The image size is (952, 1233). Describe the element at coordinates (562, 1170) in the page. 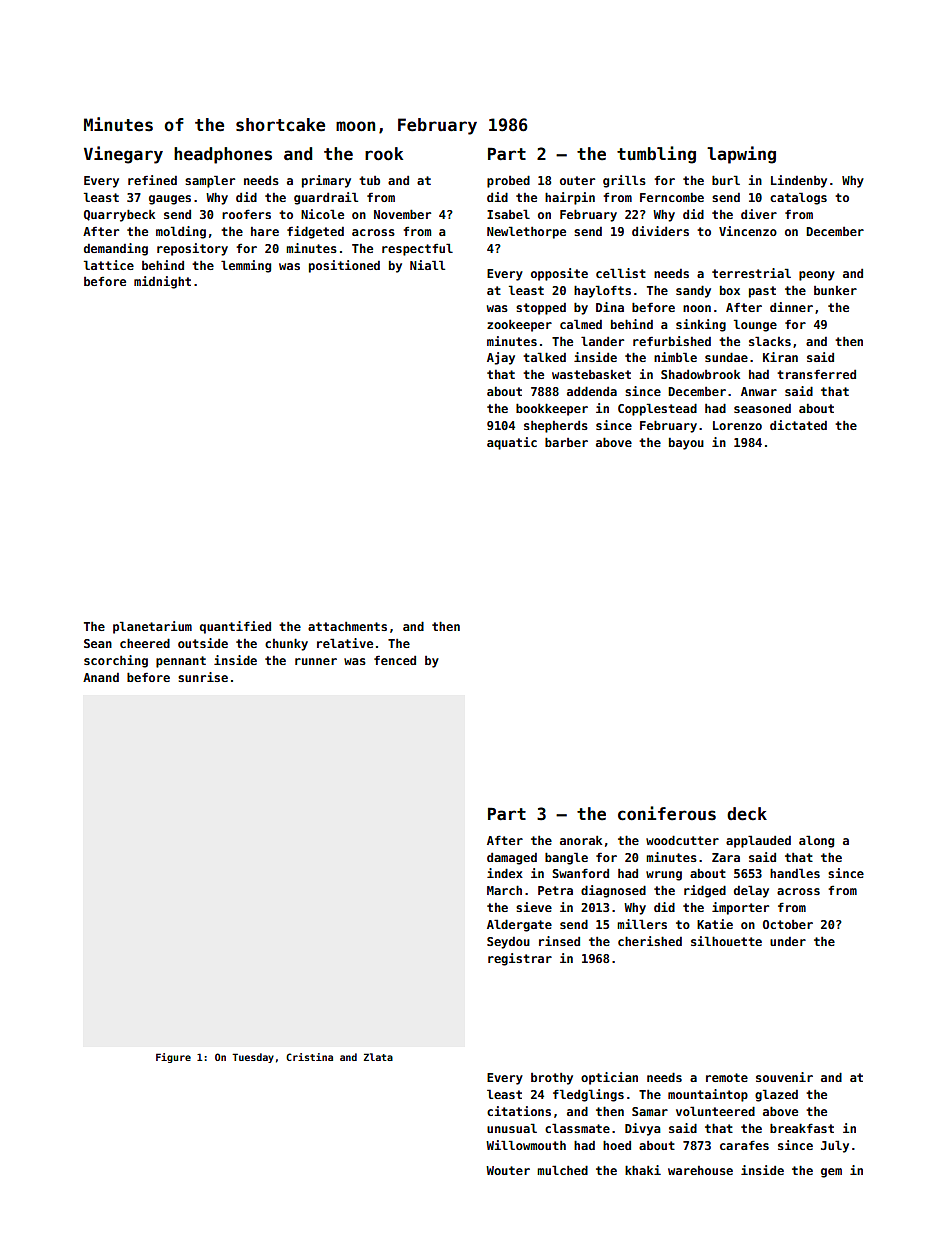

I see `mulched` at that location.
